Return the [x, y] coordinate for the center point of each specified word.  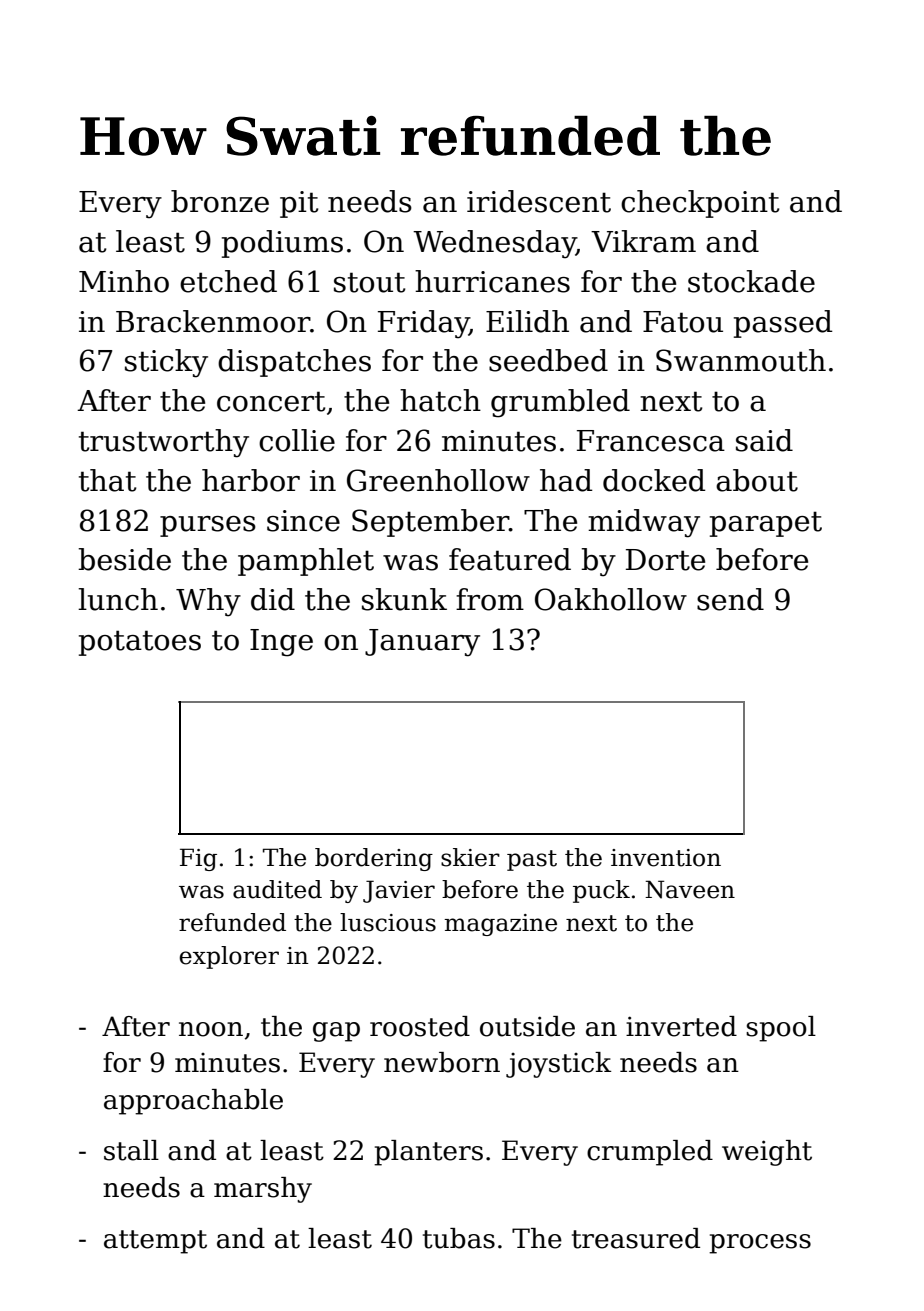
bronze [220, 201]
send [730, 599]
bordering [374, 859]
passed [783, 324]
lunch [118, 599]
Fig [198, 859]
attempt [155, 1242]
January [422, 643]
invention [666, 858]
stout [369, 282]
